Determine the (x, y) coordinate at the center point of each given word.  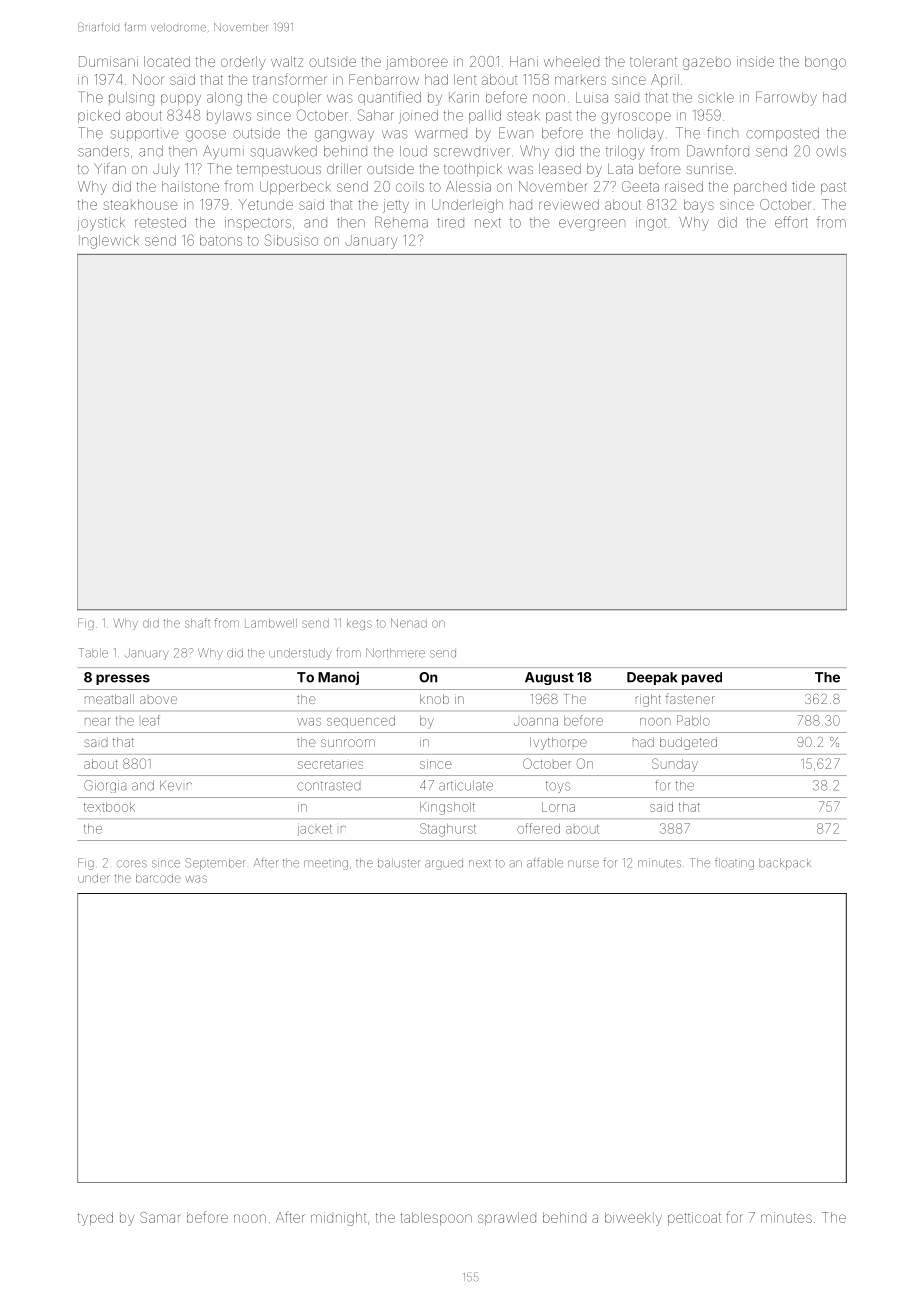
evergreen (592, 225)
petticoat (694, 1219)
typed (95, 1219)
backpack (785, 864)
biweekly (633, 1219)
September (215, 863)
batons (221, 240)
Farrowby (786, 98)
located (167, 61)
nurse (583, 864)
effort (791, 222)
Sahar (375, 115)
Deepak (652, 678)
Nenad (409, 623)
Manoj (338, 678)
